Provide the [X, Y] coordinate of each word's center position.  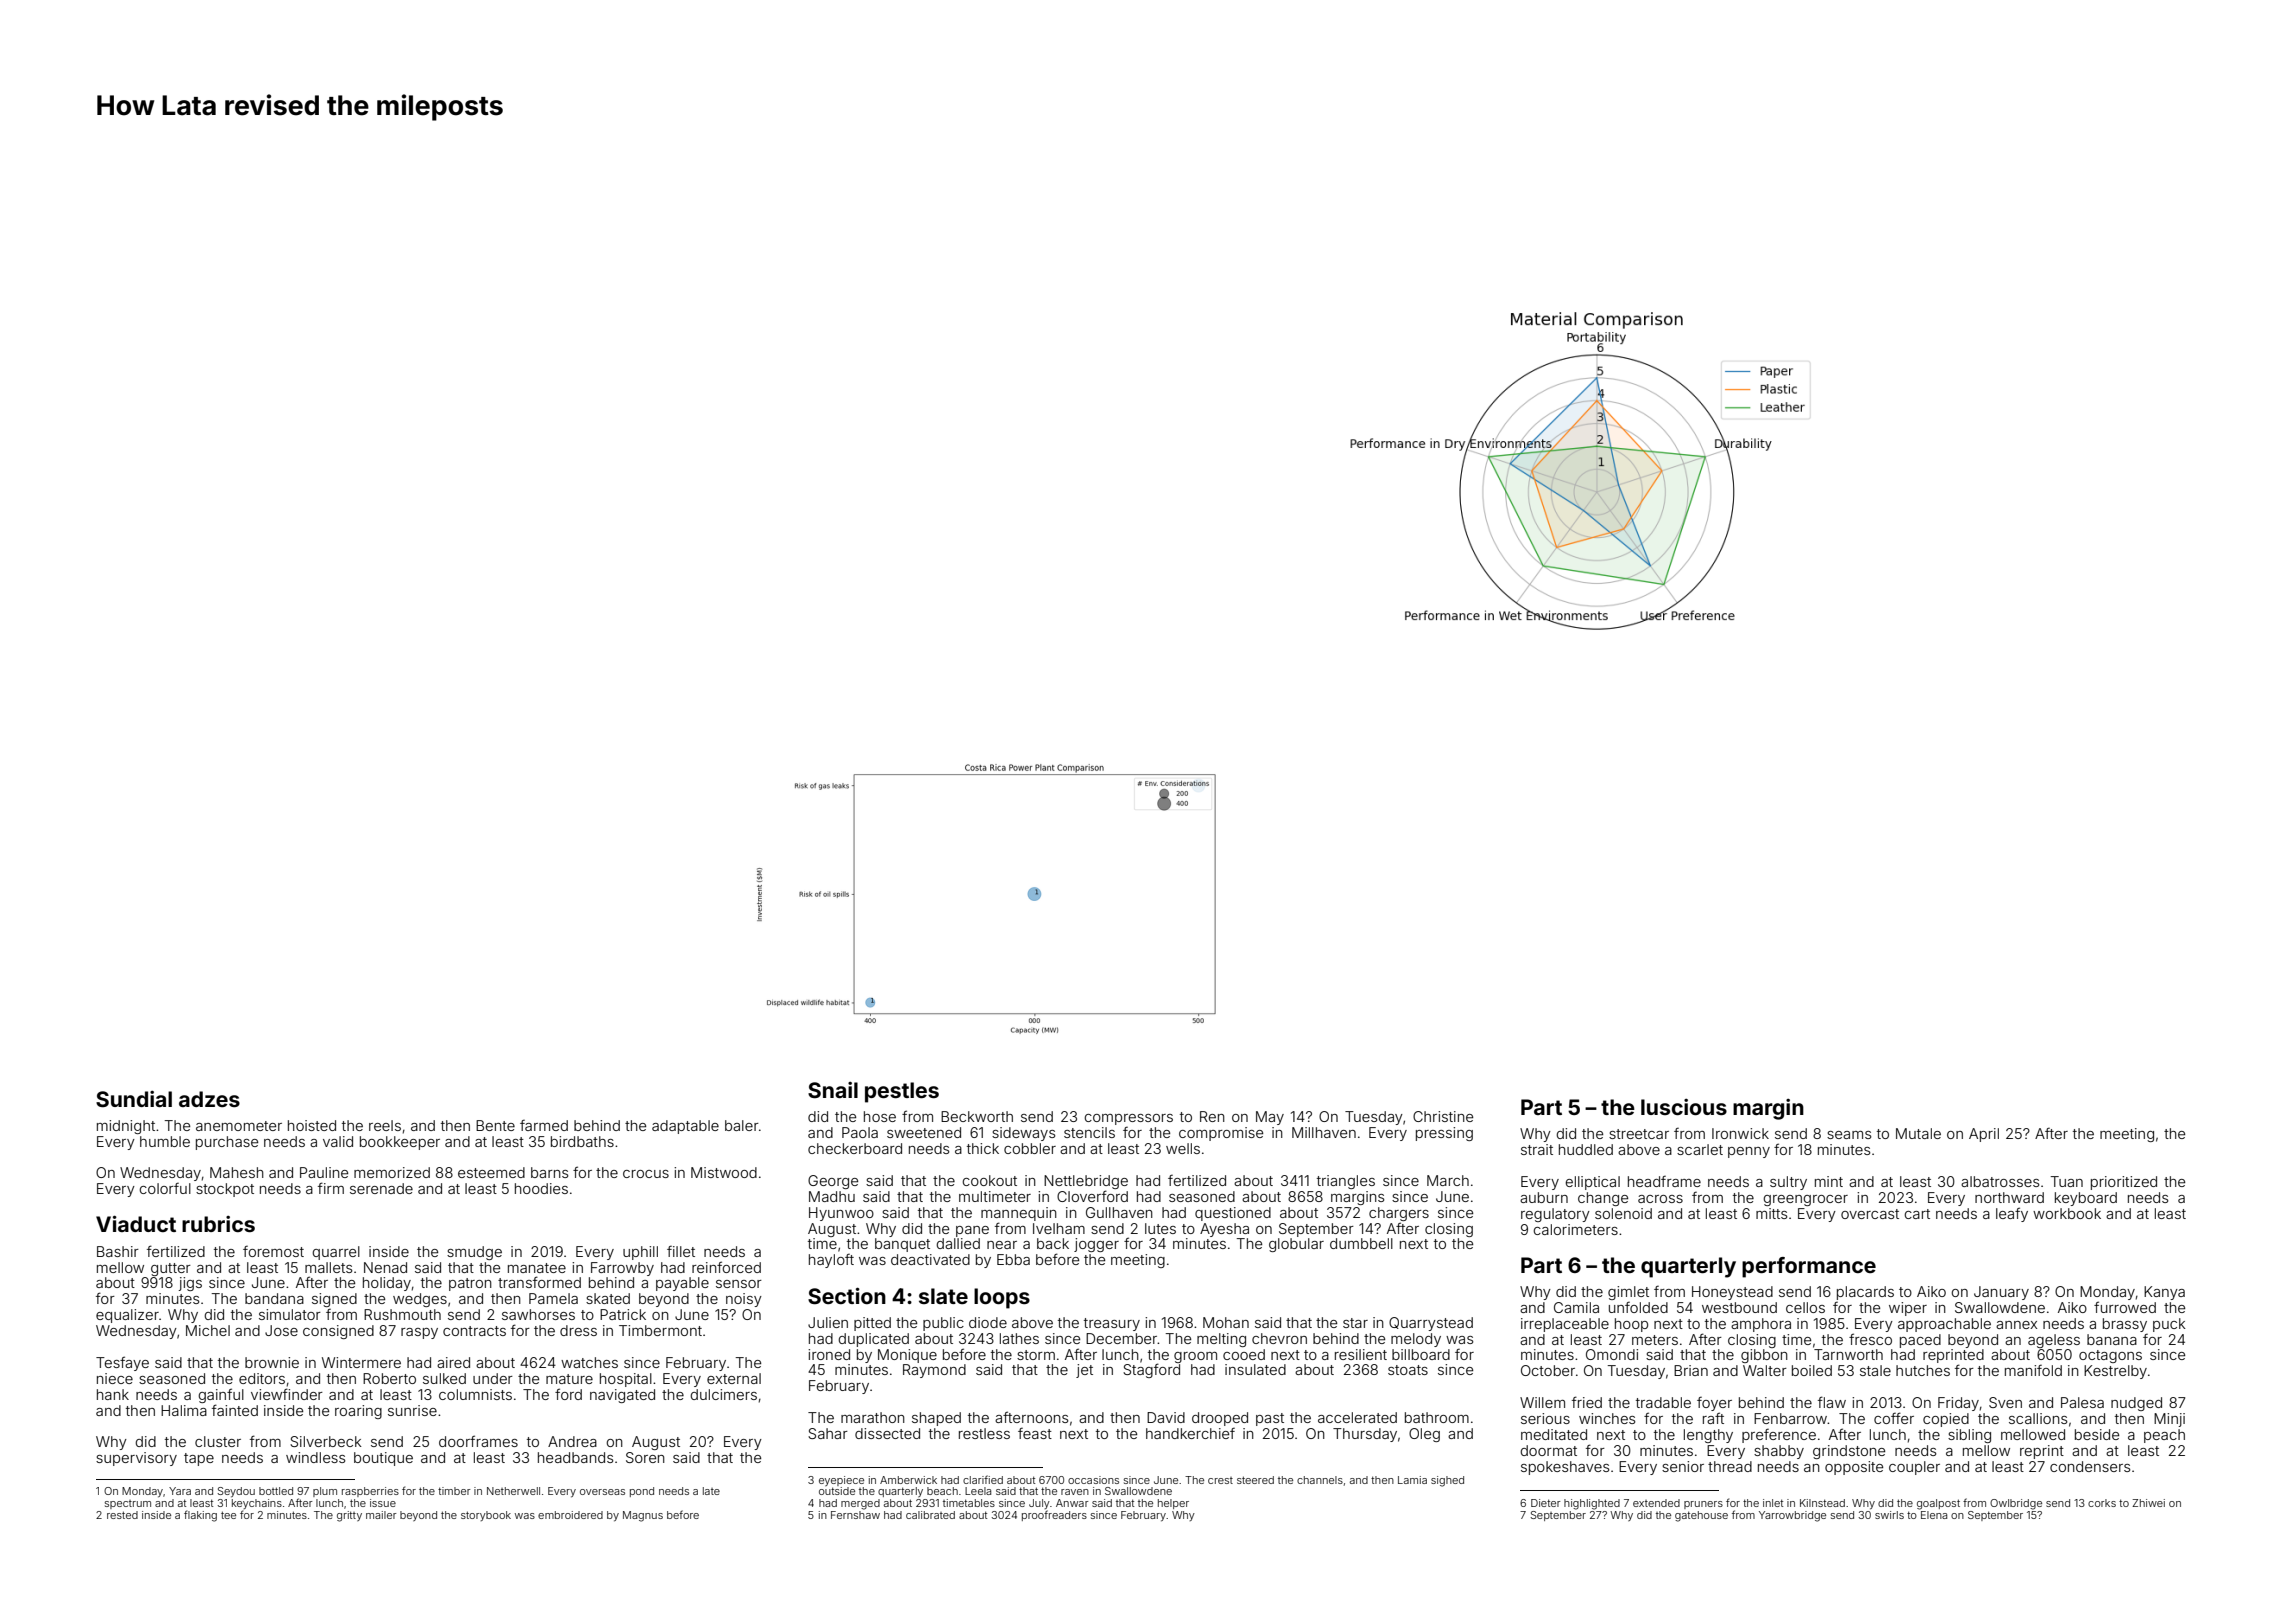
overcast [1870, 1214]
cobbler [1030, 1148]
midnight [126, 1127]
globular [1296, 1245]
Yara [180, 1491]
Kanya [2164, 1293]
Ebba [1013, 1259]
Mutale [1918, 1133]
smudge [474, 1253]
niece [115, 1378]
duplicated [873, 1340]
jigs [190, 1284]
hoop [1631, 1325]
